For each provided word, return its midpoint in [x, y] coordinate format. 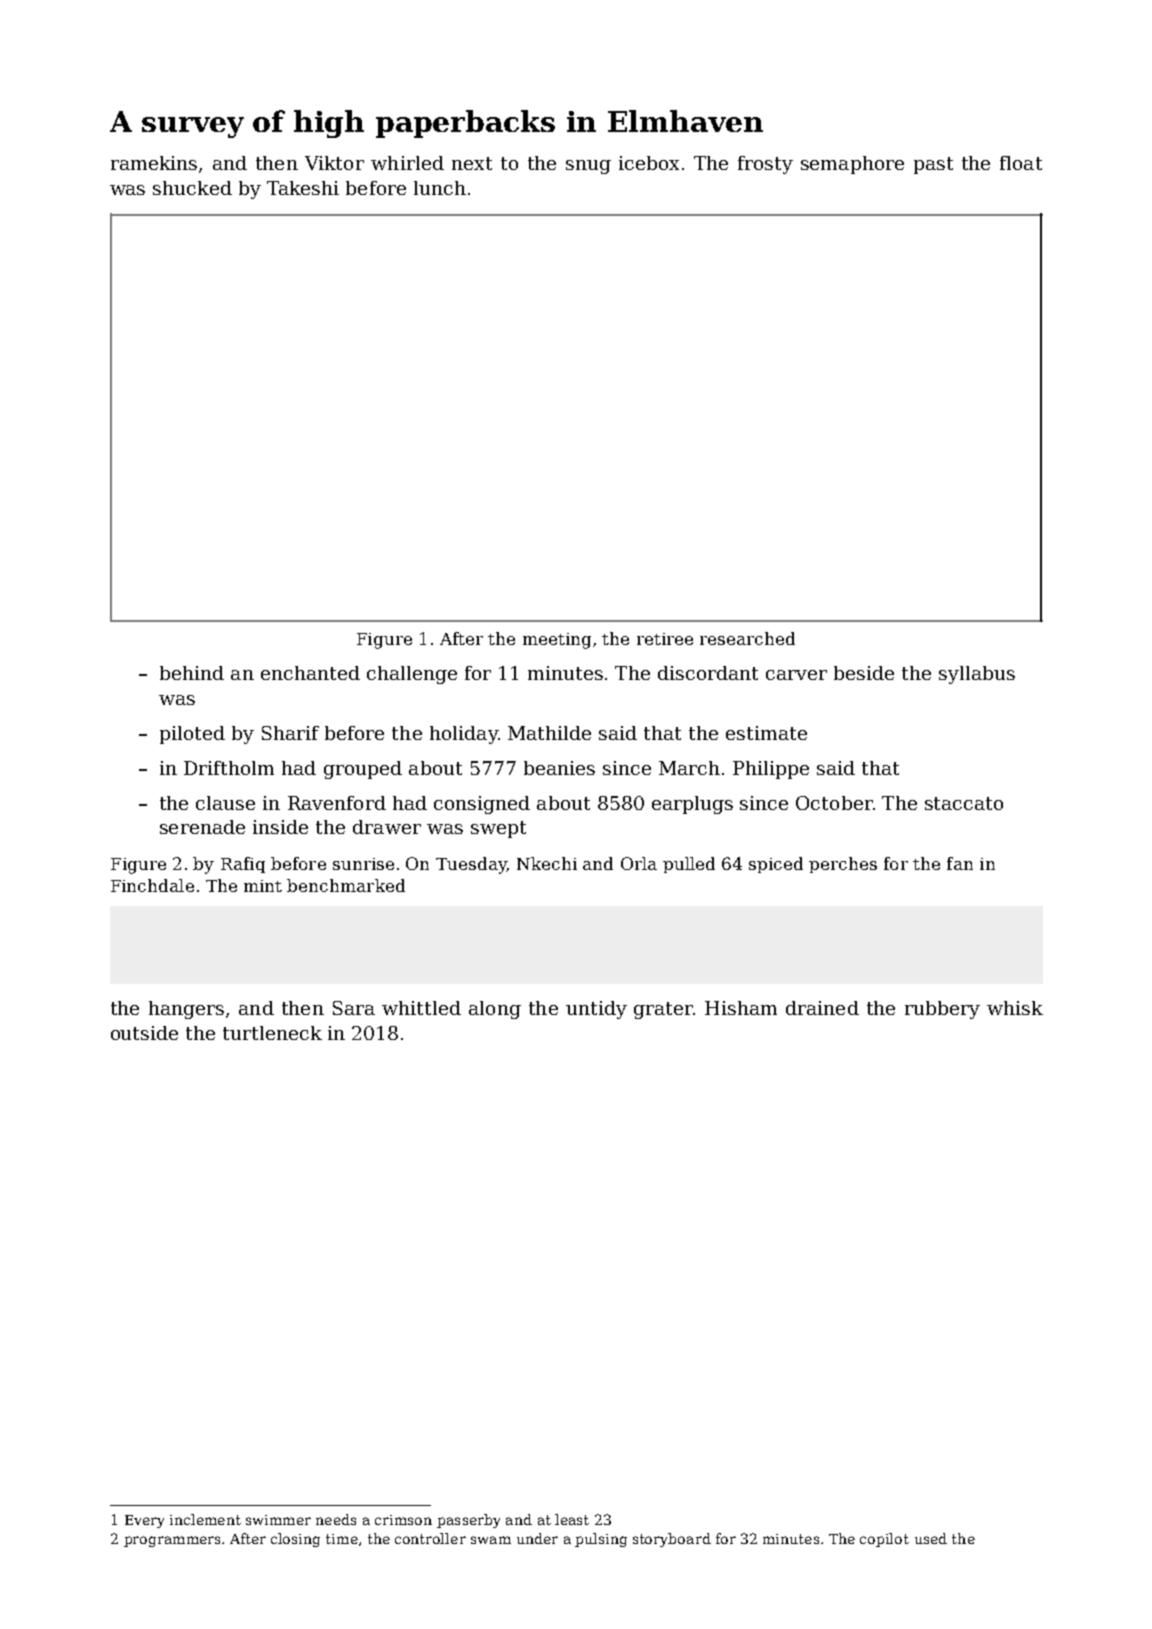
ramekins [154, 163]
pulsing [601, 1540]
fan [960, 863]
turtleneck [272, 1033]
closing [295, 1540]
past [933, 165]
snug [588, 167]
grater [663, 1010]
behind [192, 673]
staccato [964, 803]
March [689, 768]
